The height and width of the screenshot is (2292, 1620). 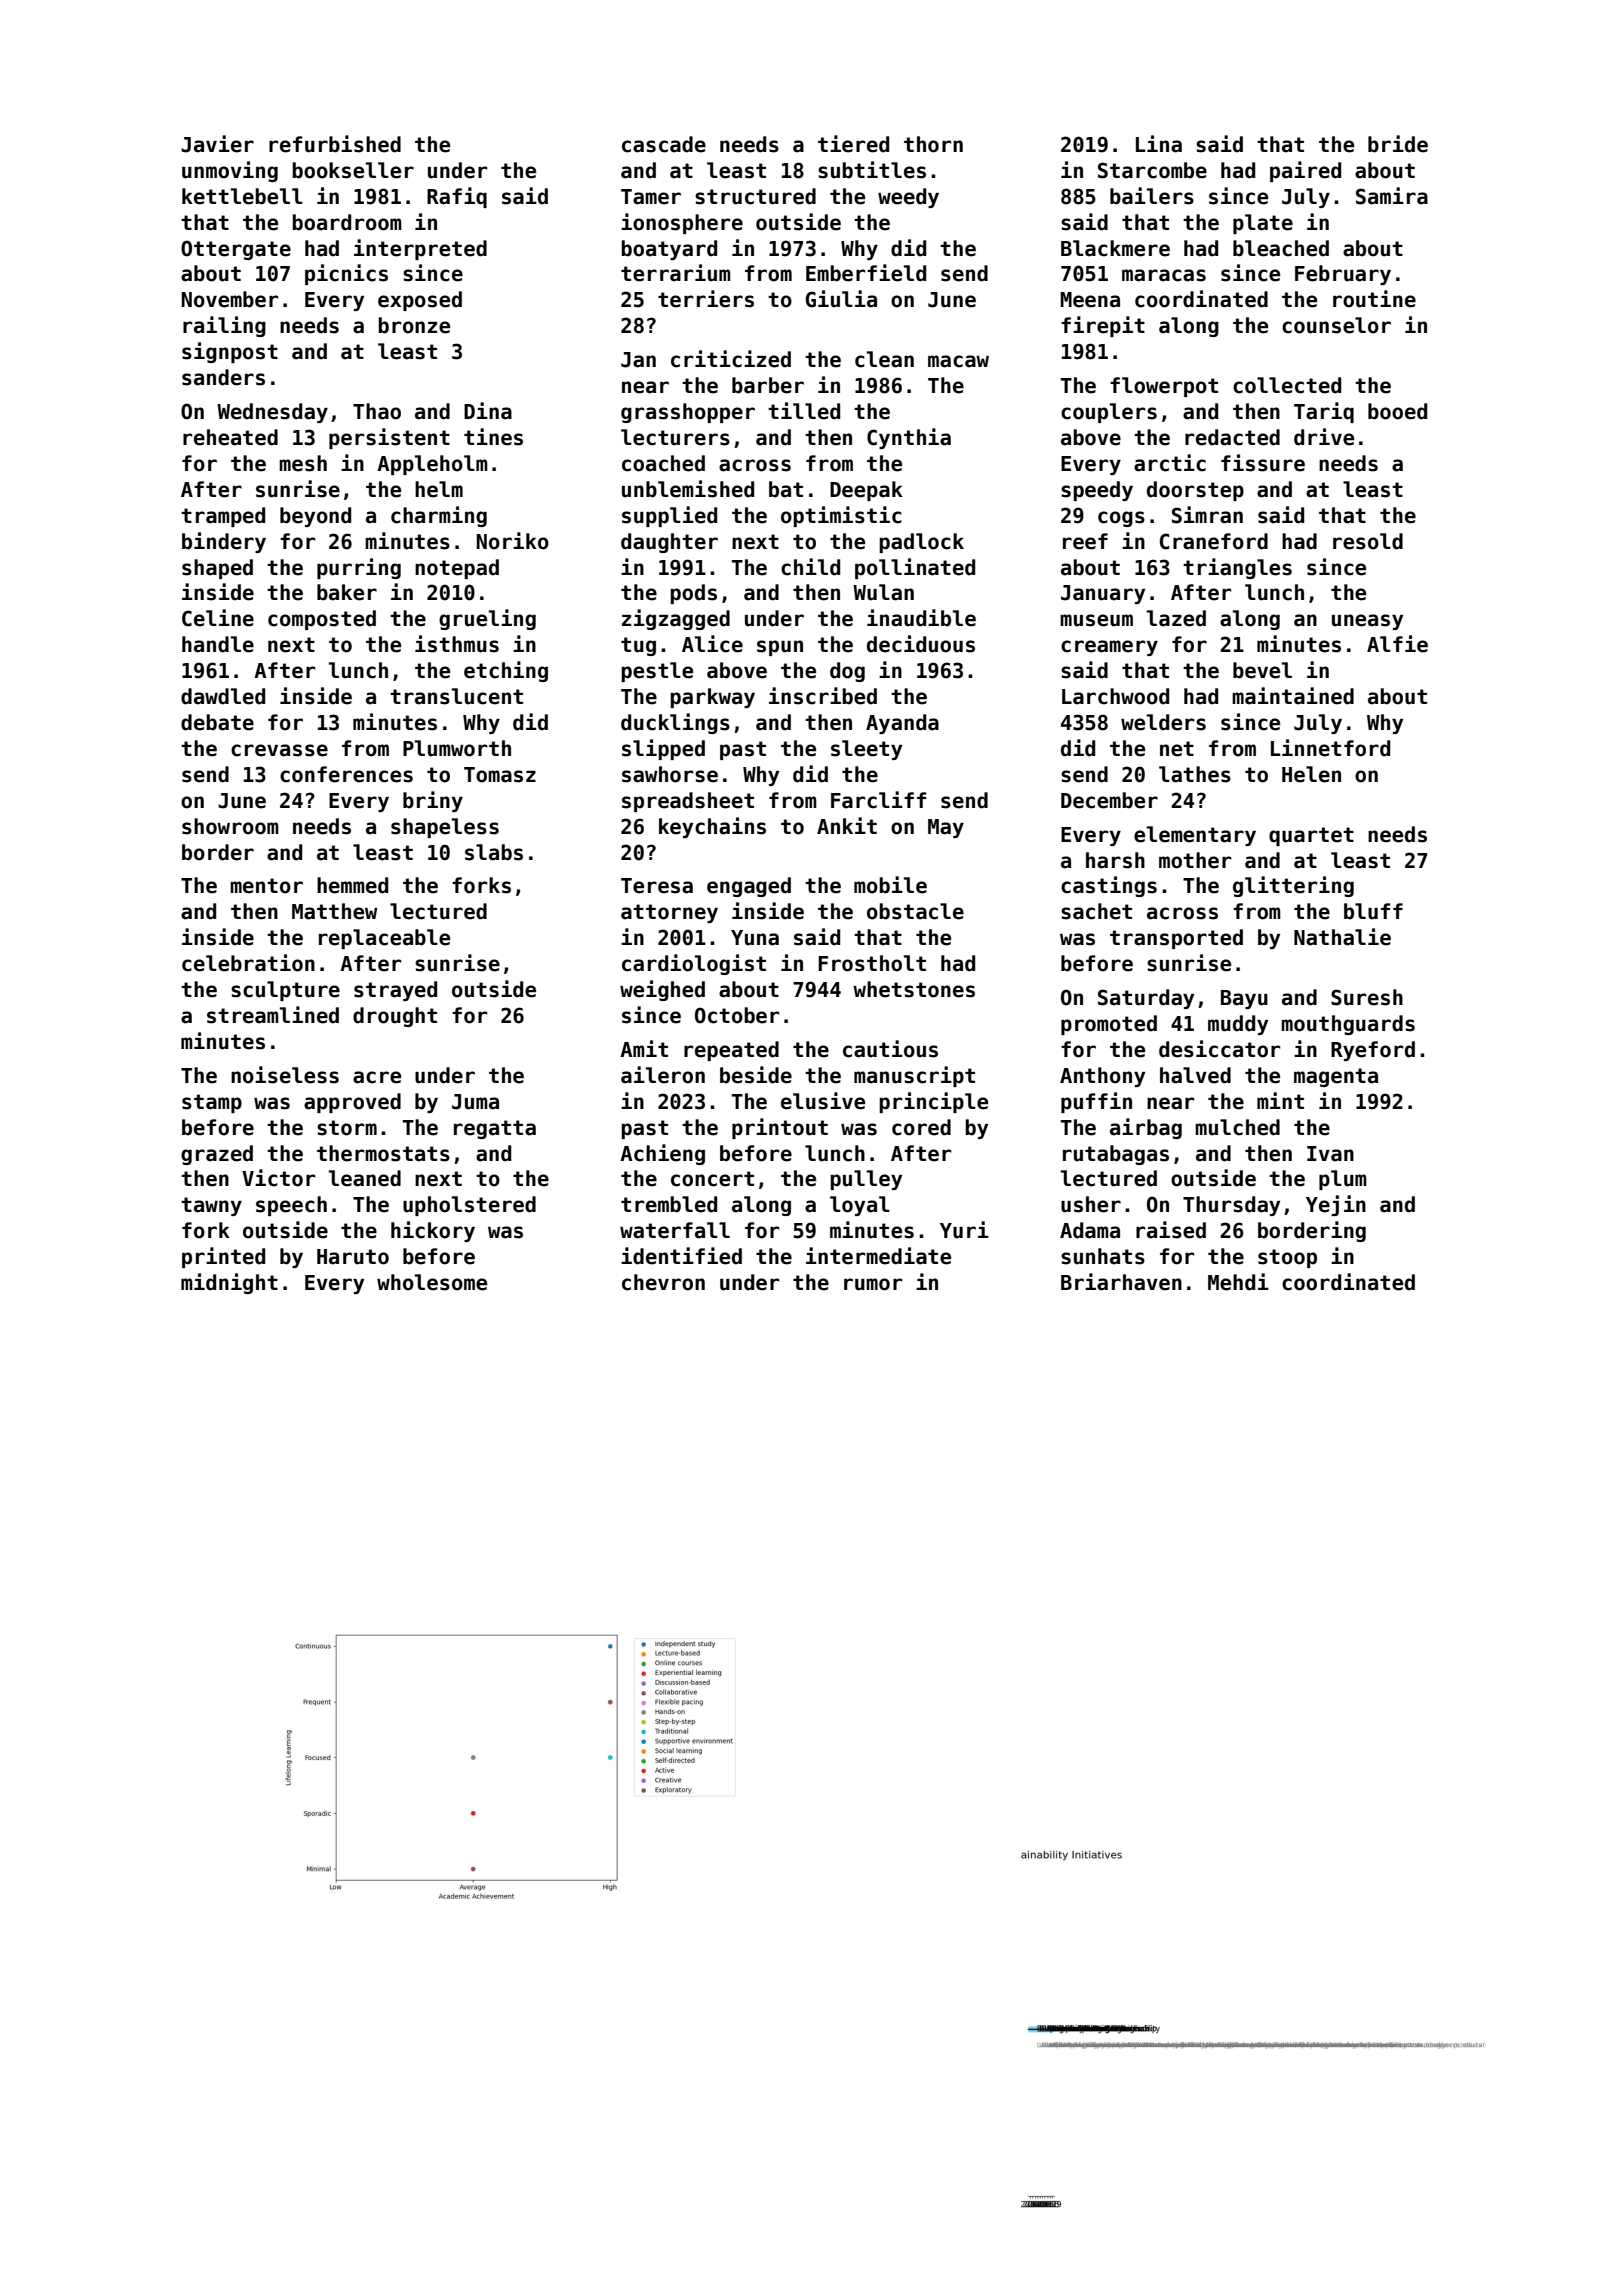 I want to click on Haruto, so click(x=353, y=1257).
